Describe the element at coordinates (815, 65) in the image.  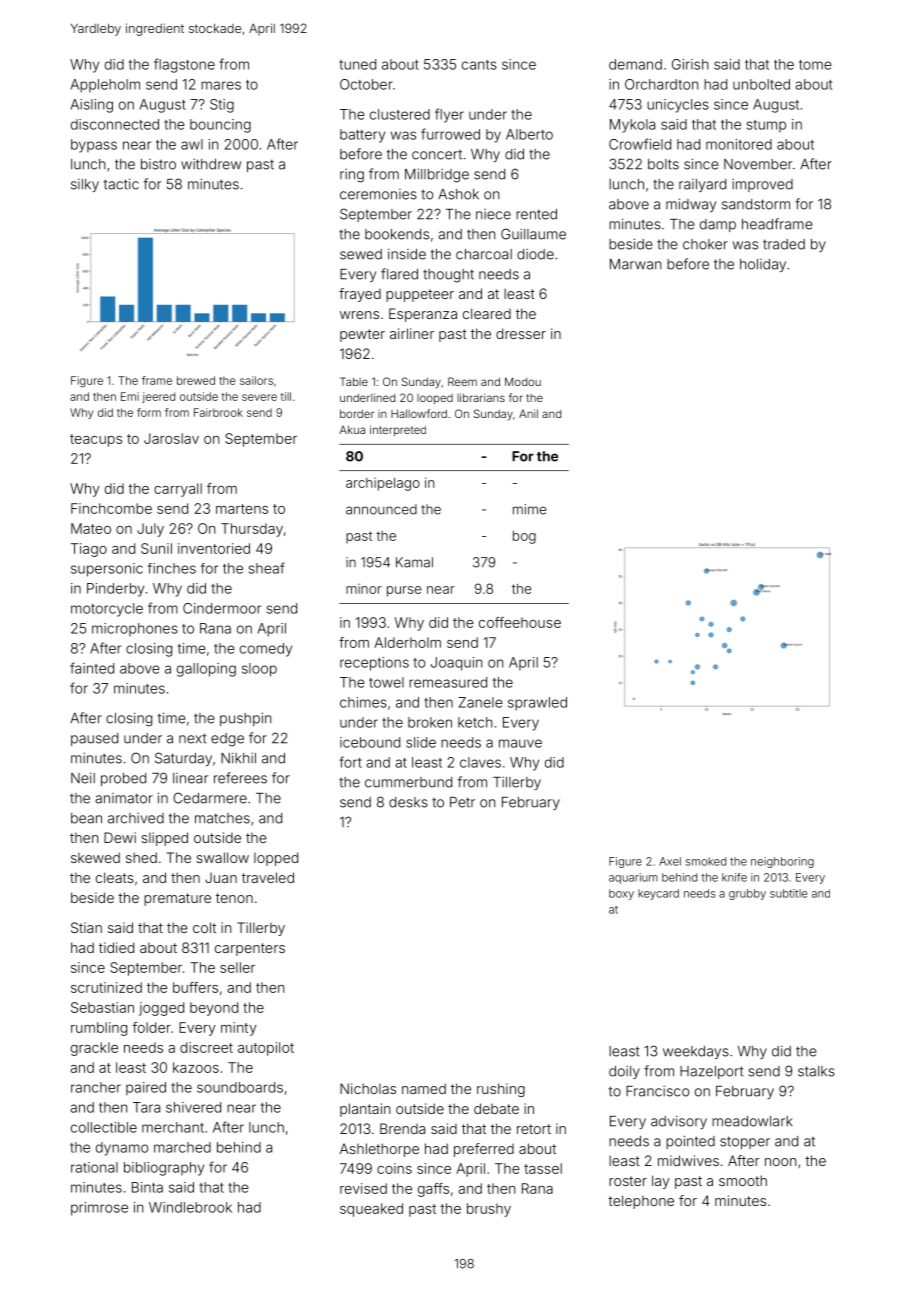
I see `tome` at that location.
